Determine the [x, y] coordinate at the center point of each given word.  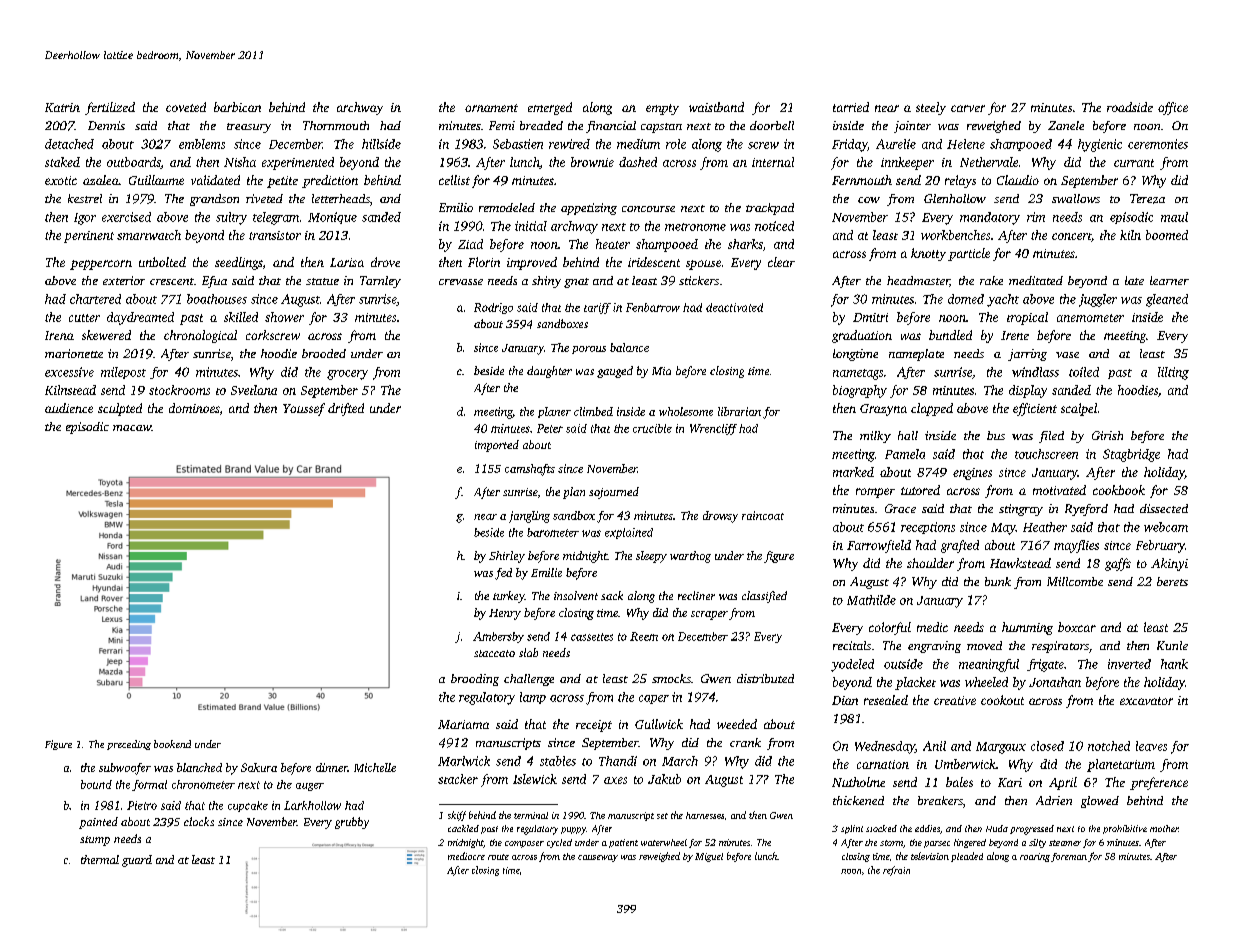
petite [282, 182]
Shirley [507, 557]
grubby [352, 823]
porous [589, 350]
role [676, 144]
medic [932, 627]
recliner [696, 595]
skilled [241, 317]
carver [968, 108]
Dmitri [870, 317]
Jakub [664, 779]
